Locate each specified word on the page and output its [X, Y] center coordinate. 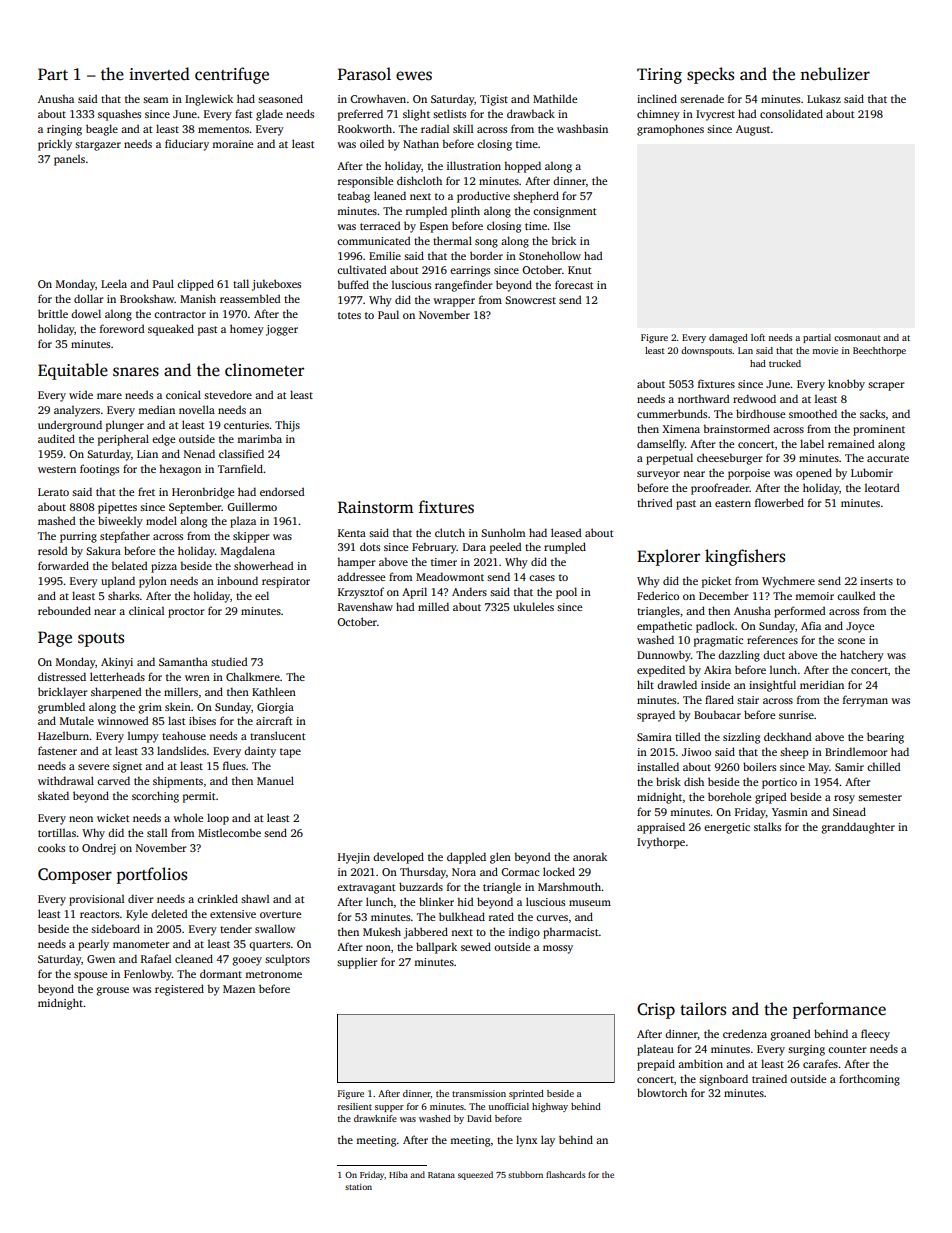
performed [799, 612]
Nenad [199, 453]
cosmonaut [857, 338]
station [358, 1187]
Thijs [287, 426]
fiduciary [187, 145]
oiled [372, 143]
